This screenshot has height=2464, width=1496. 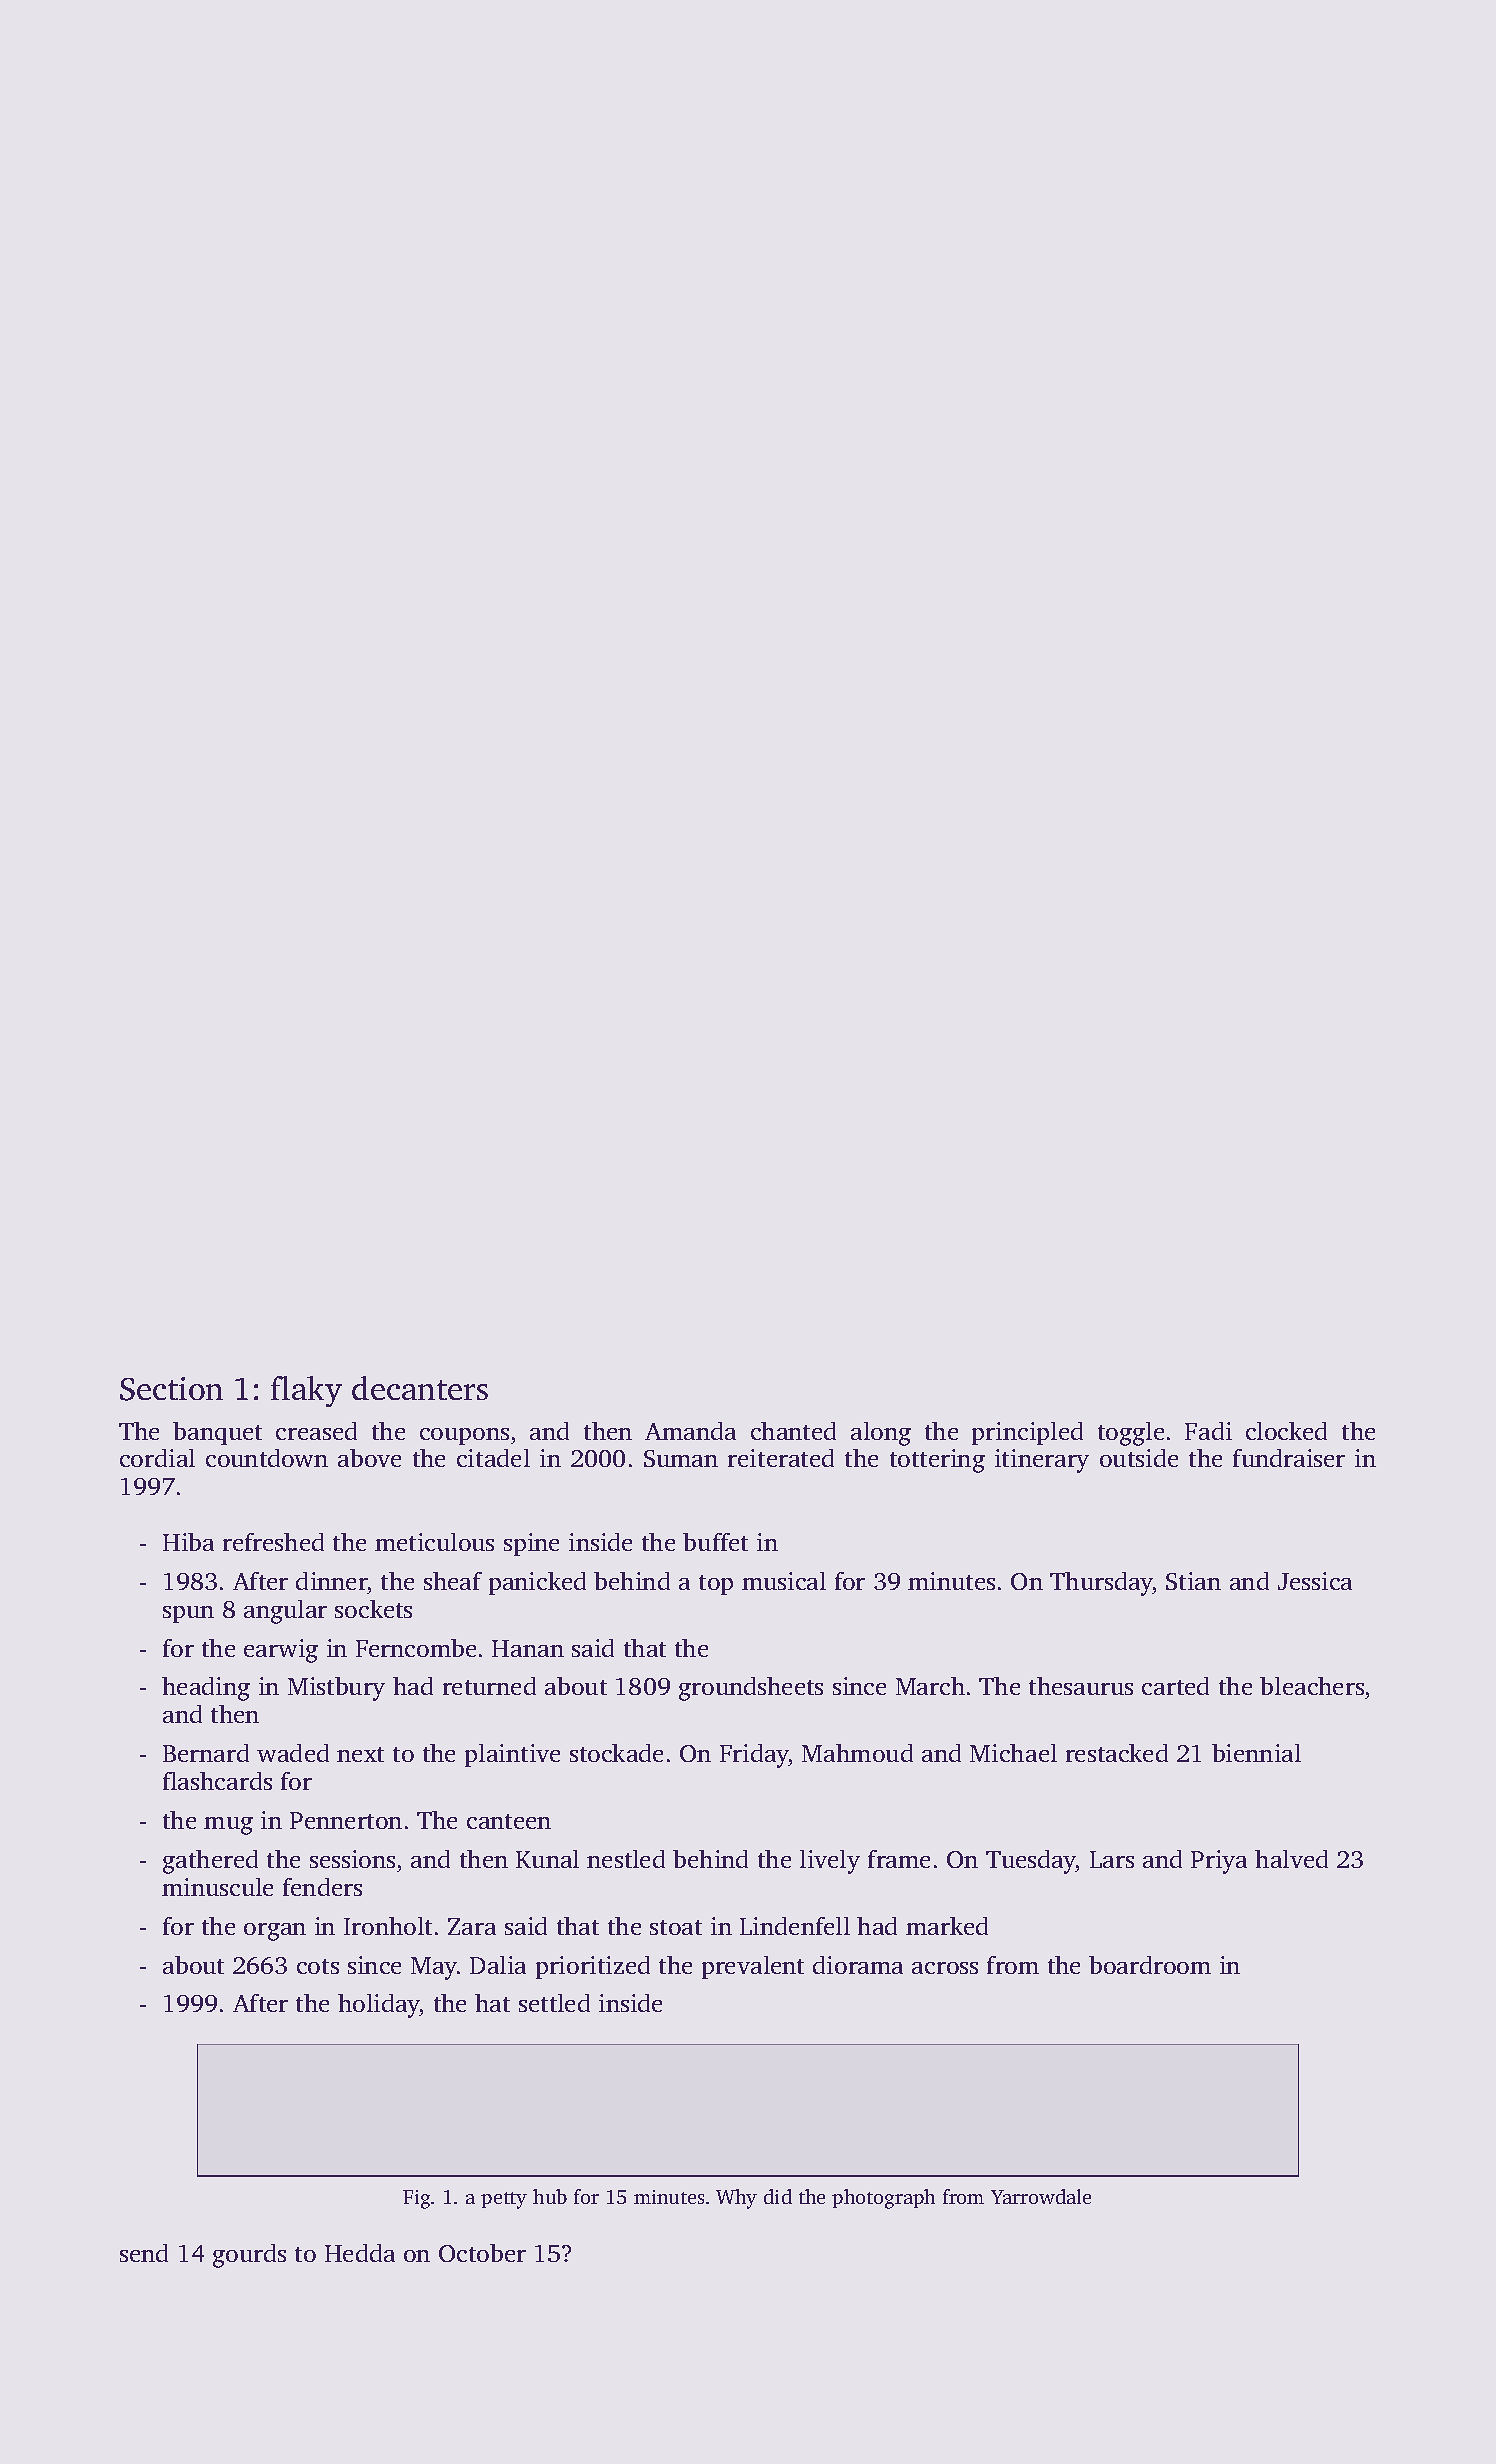 What do you see at coordinates (830, 1862) in the screenshot?
I see `lively` at bounding box center [830, 1862].
